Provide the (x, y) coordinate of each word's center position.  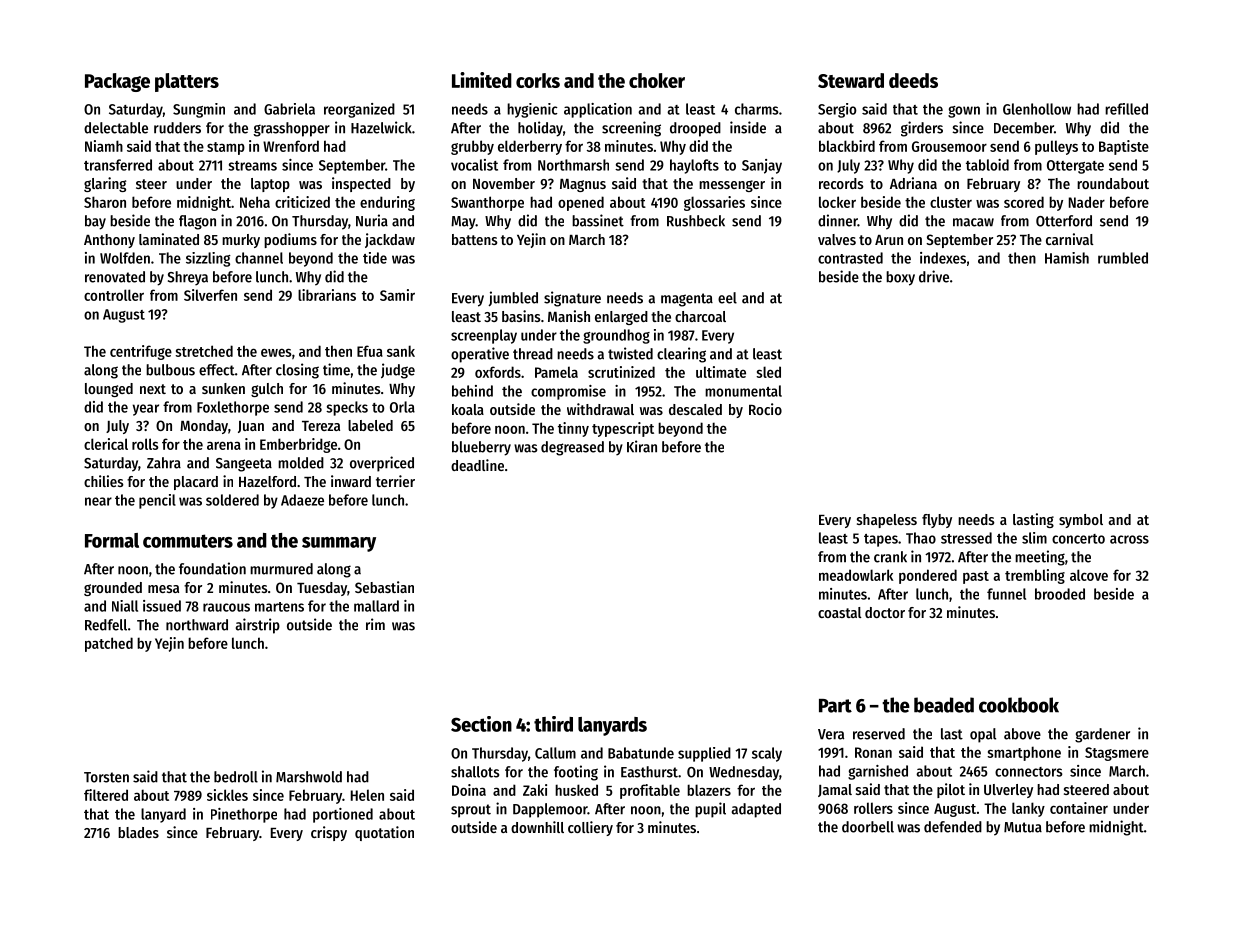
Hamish (1067, 258)
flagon (197, 222)
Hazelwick (381, 127)
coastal (840, 612)
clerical (106, 444)
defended (953, 827)
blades (138, 832)
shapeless (887, 521)
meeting (1040, 558)
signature (572, 299)
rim (375, 624)
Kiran (642, 446)
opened (581, 203)
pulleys (1056, 147)
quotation (384, 833)
